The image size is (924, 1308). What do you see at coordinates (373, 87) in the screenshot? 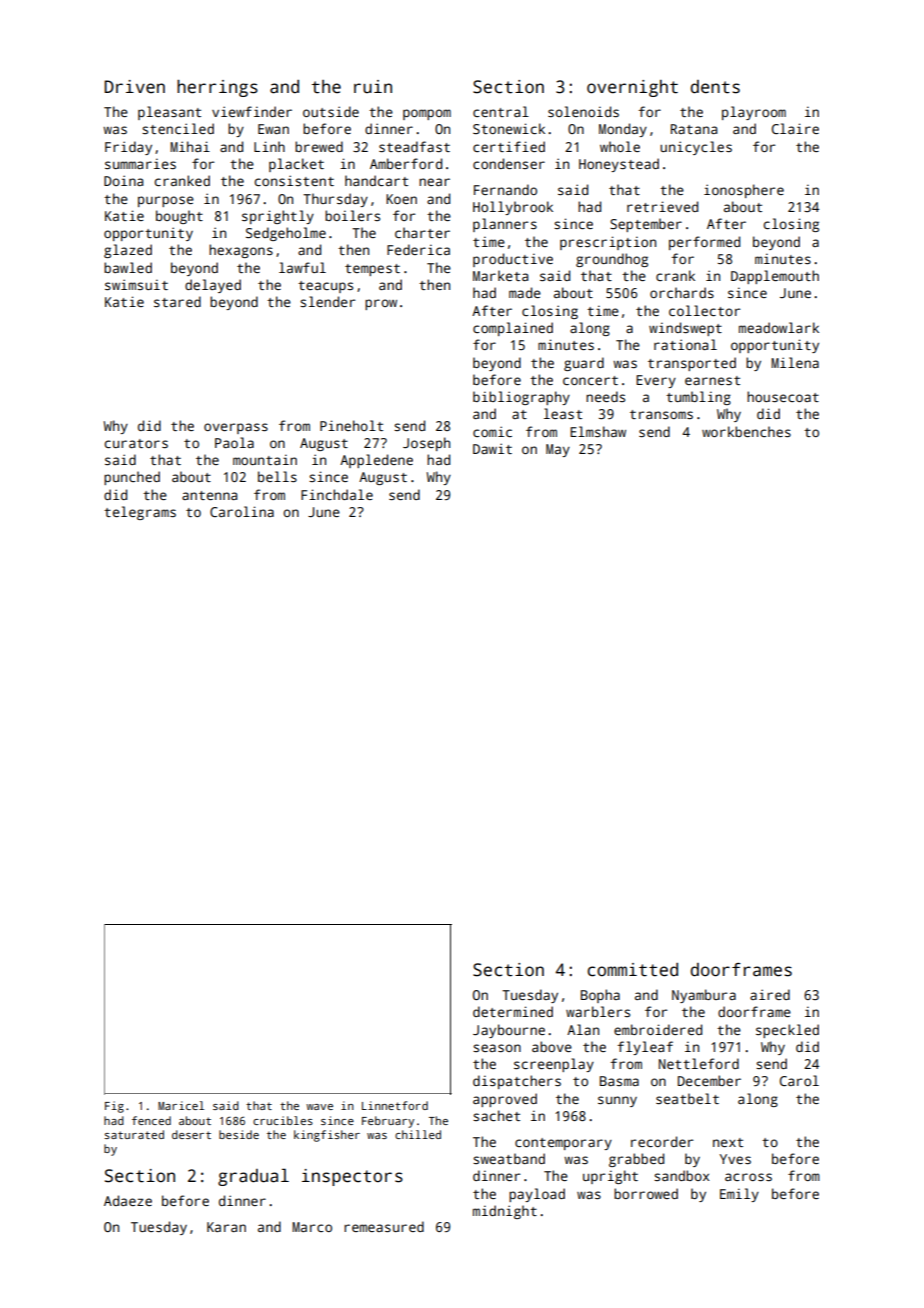
I see `ruin` at bounding box center [373, 87].
